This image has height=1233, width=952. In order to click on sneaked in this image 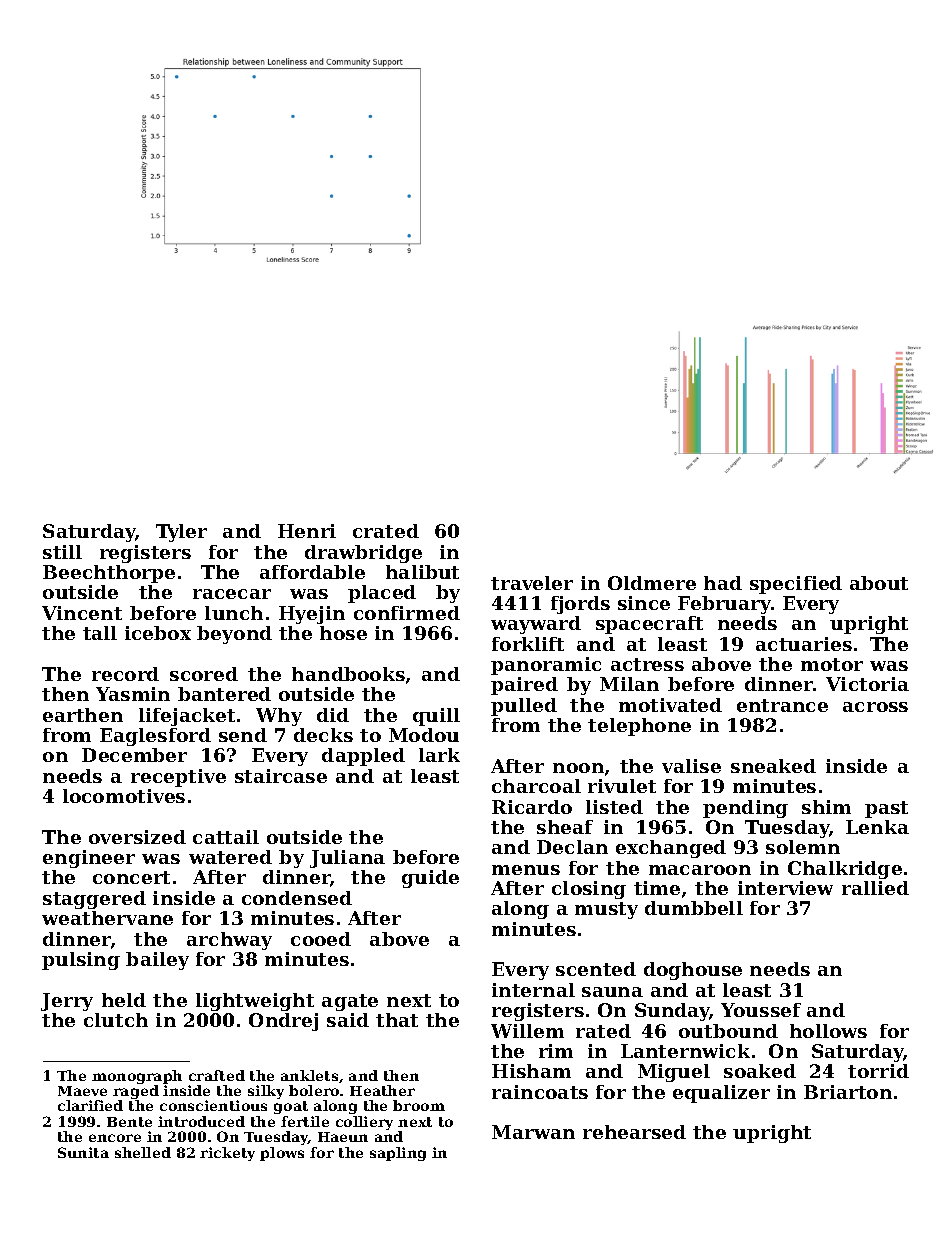, I will do `click(773, 766)`.
